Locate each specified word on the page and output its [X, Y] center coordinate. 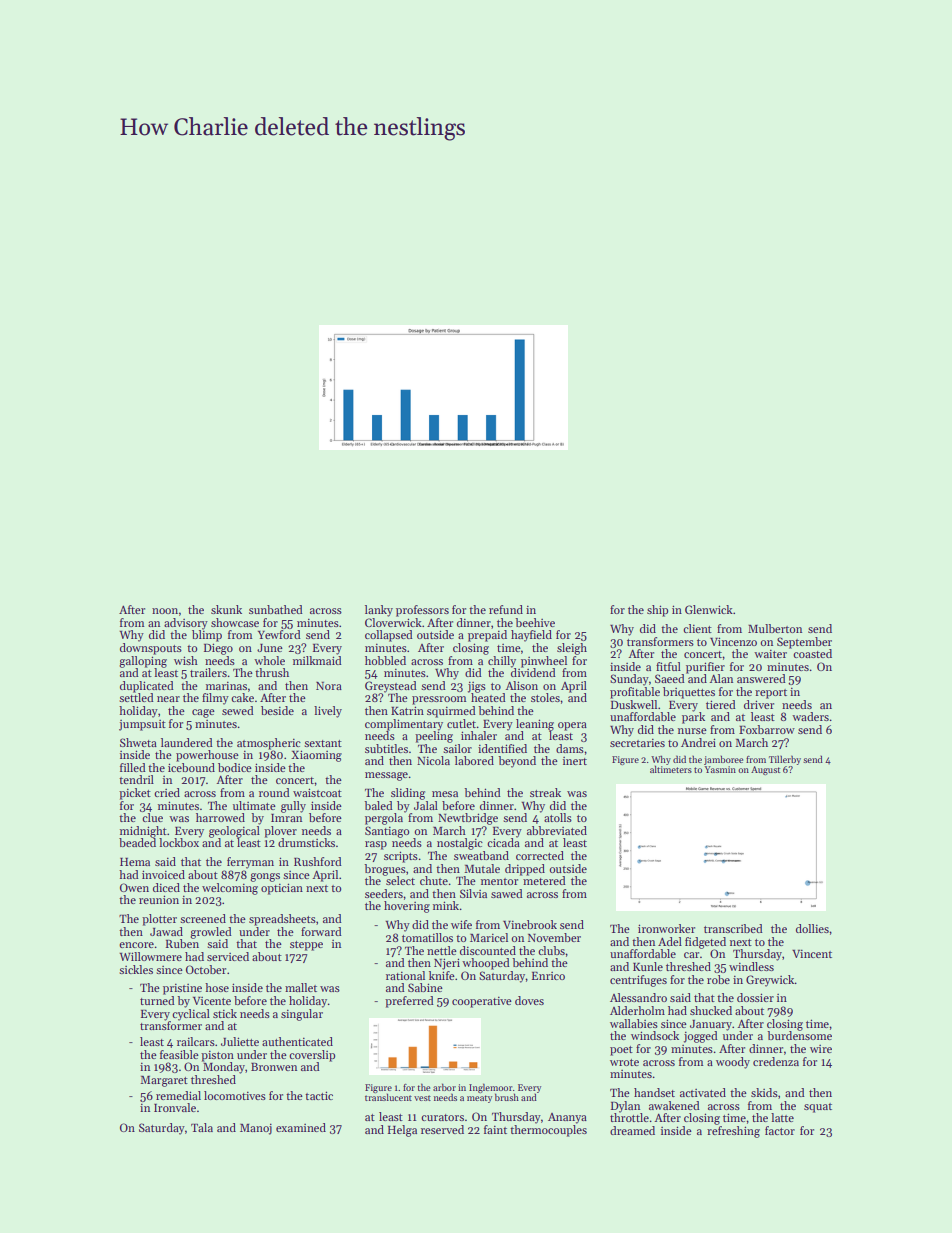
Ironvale [175, 1107]
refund [506, 609]
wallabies [634, 1023]
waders [810, 716]
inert [575, 761]
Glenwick [709, 609]
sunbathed [276, 609]
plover [280, 832]
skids [764, 1092]
